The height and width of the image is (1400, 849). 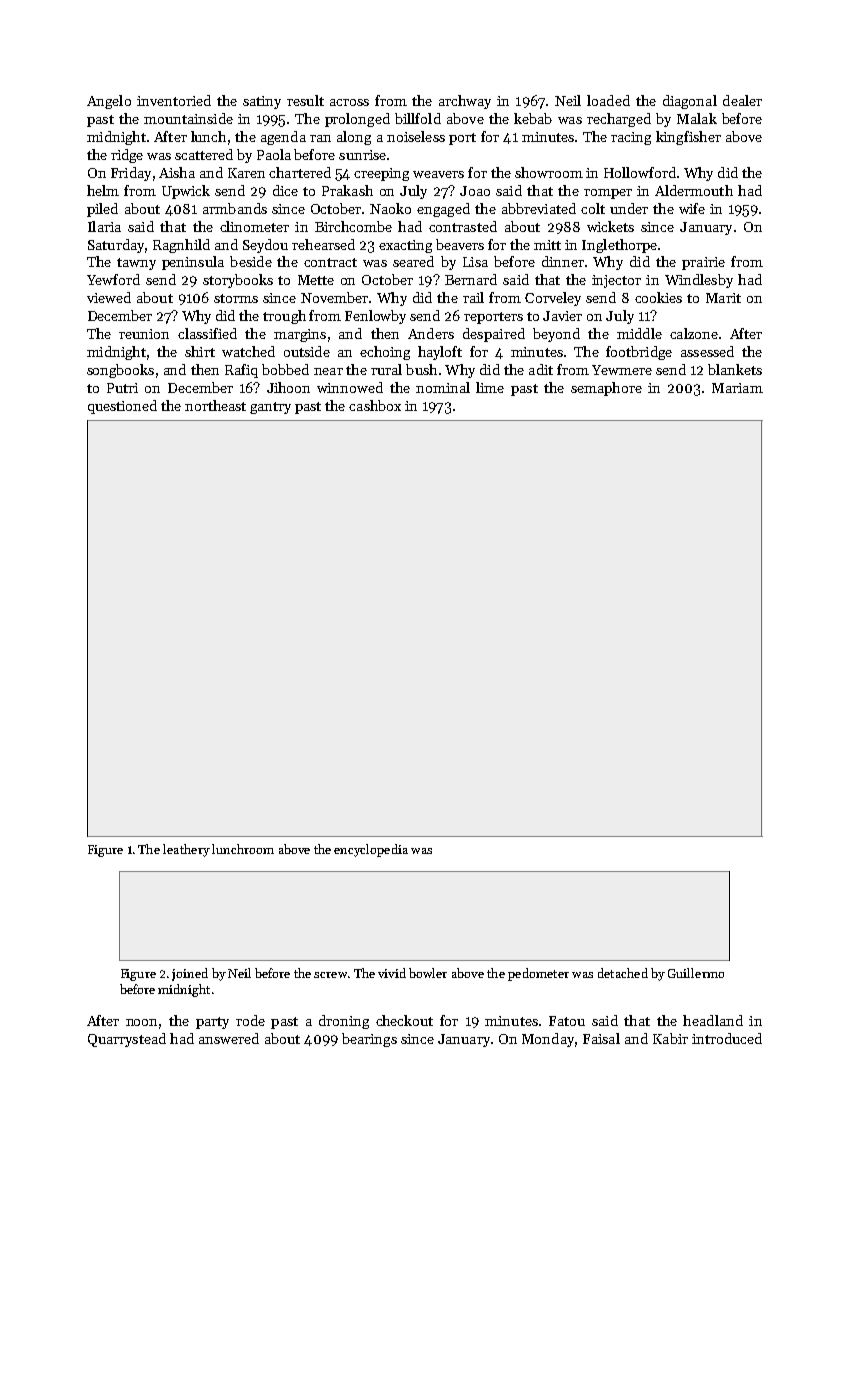 What do you see at coordinates (465, 102) in the image?
I see `archway` at bounding box center [465, 102].
